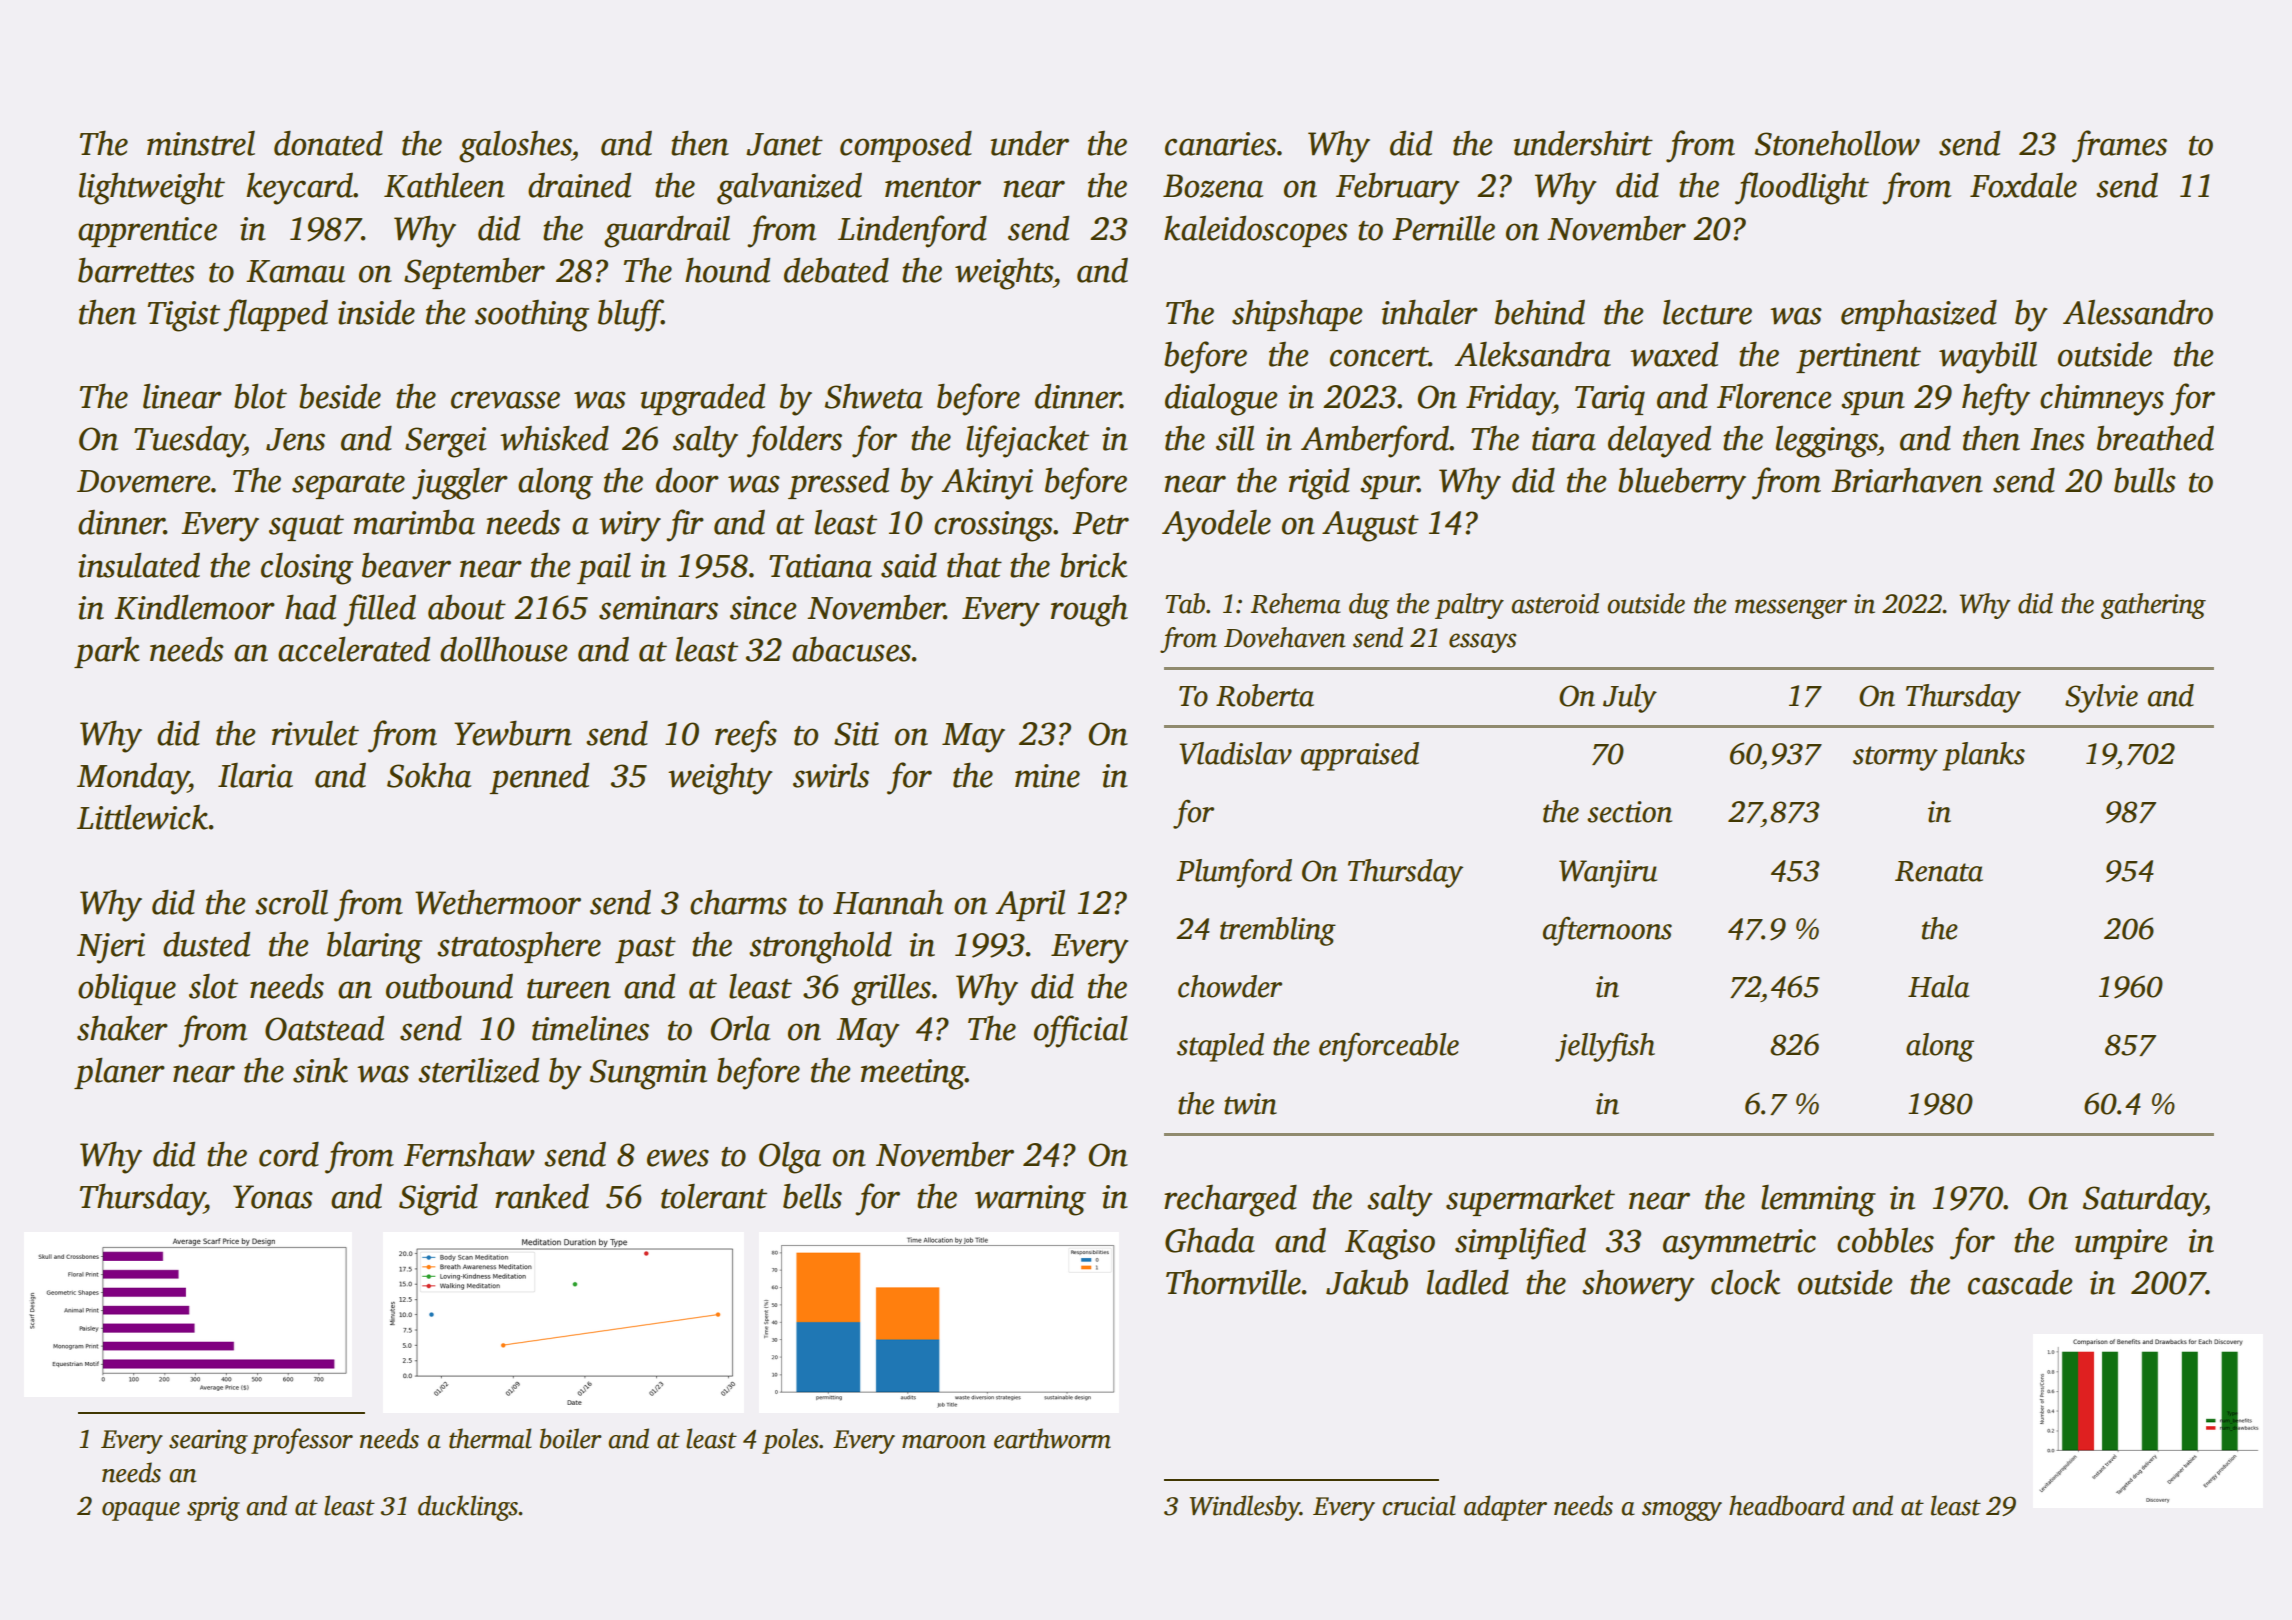  Describe the element at coordinates (2145, 480) in the document. I see `bulls` at that location.
